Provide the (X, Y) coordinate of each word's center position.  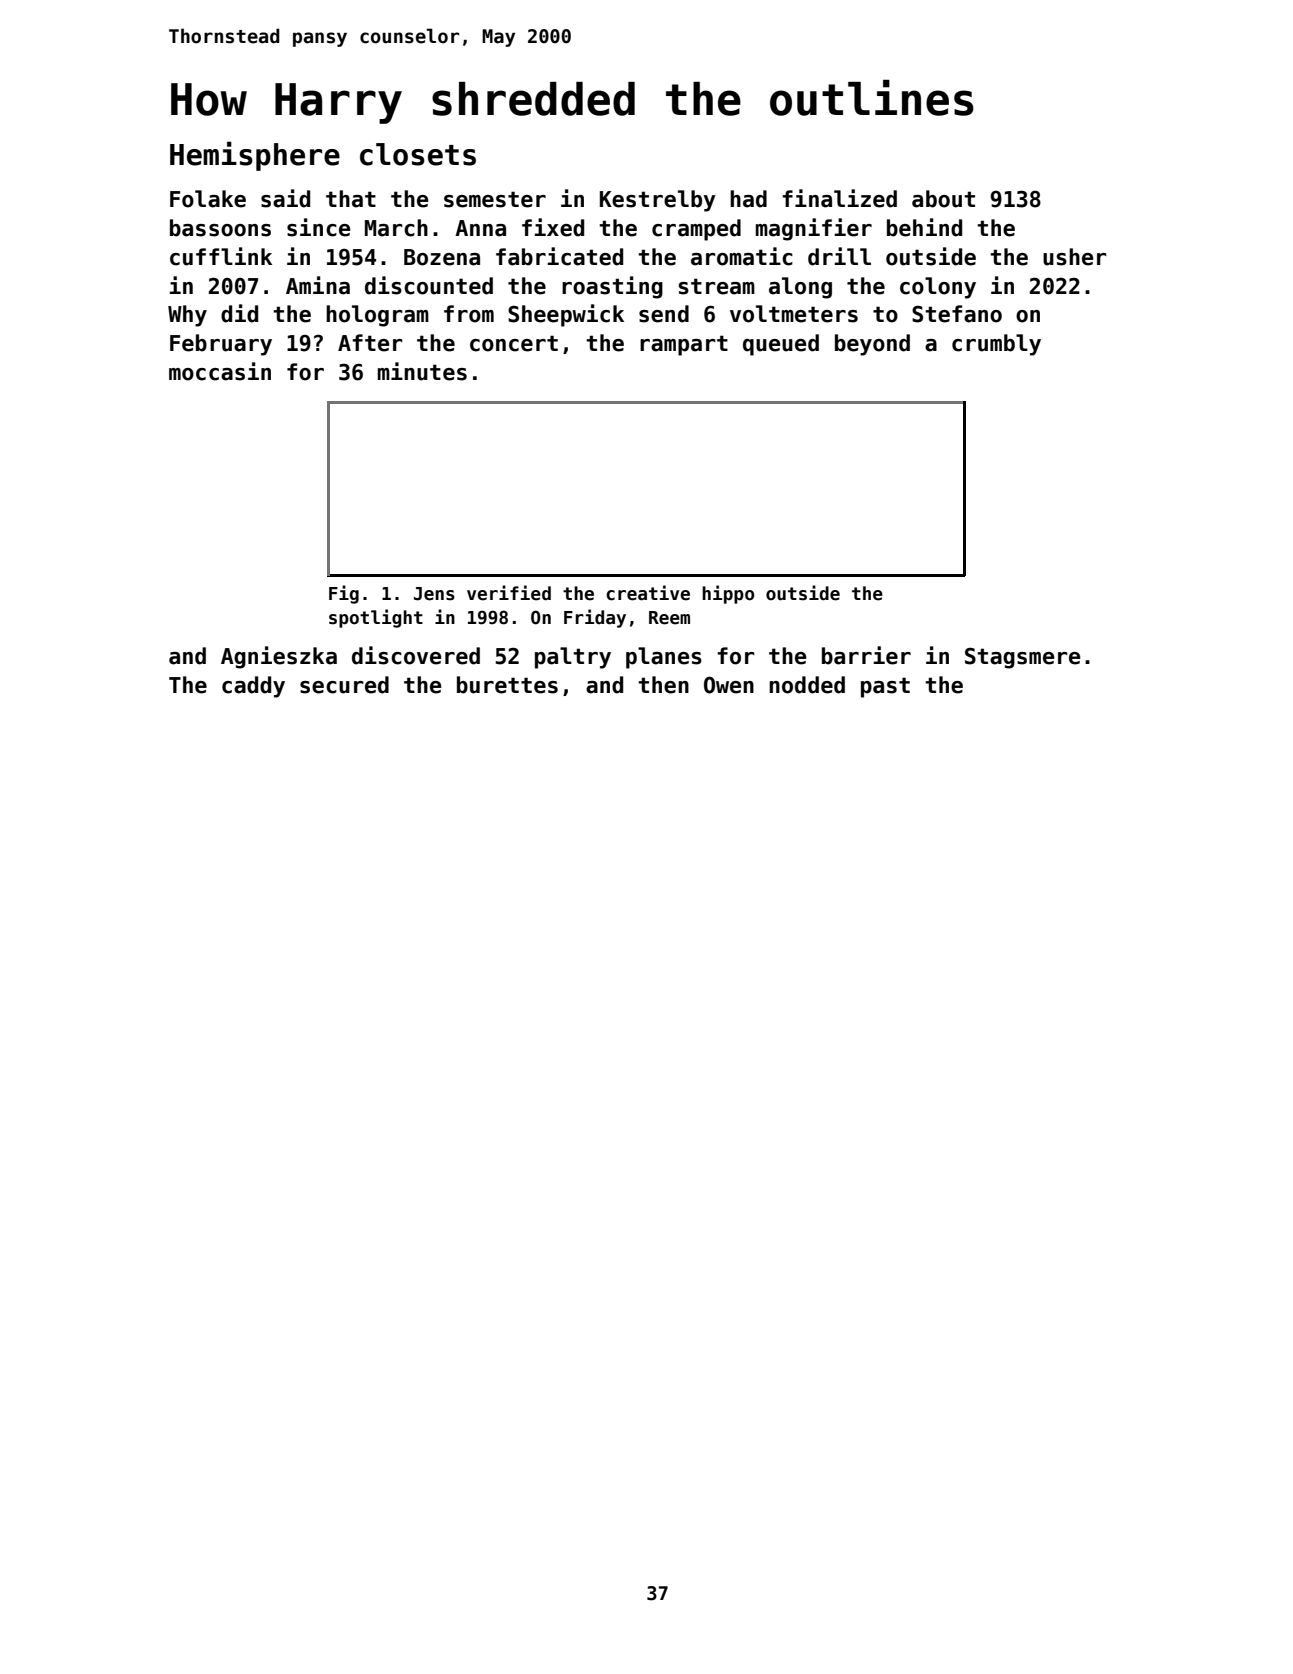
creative (648, 593)
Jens (434, 594)
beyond (872, 345)
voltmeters (794, 314)
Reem (669, 618)
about (943, 199)
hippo (728, 594)
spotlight (376, 618)
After (370, 343)
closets (418, 154)
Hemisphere (255, 156)
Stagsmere (1022, 658)
